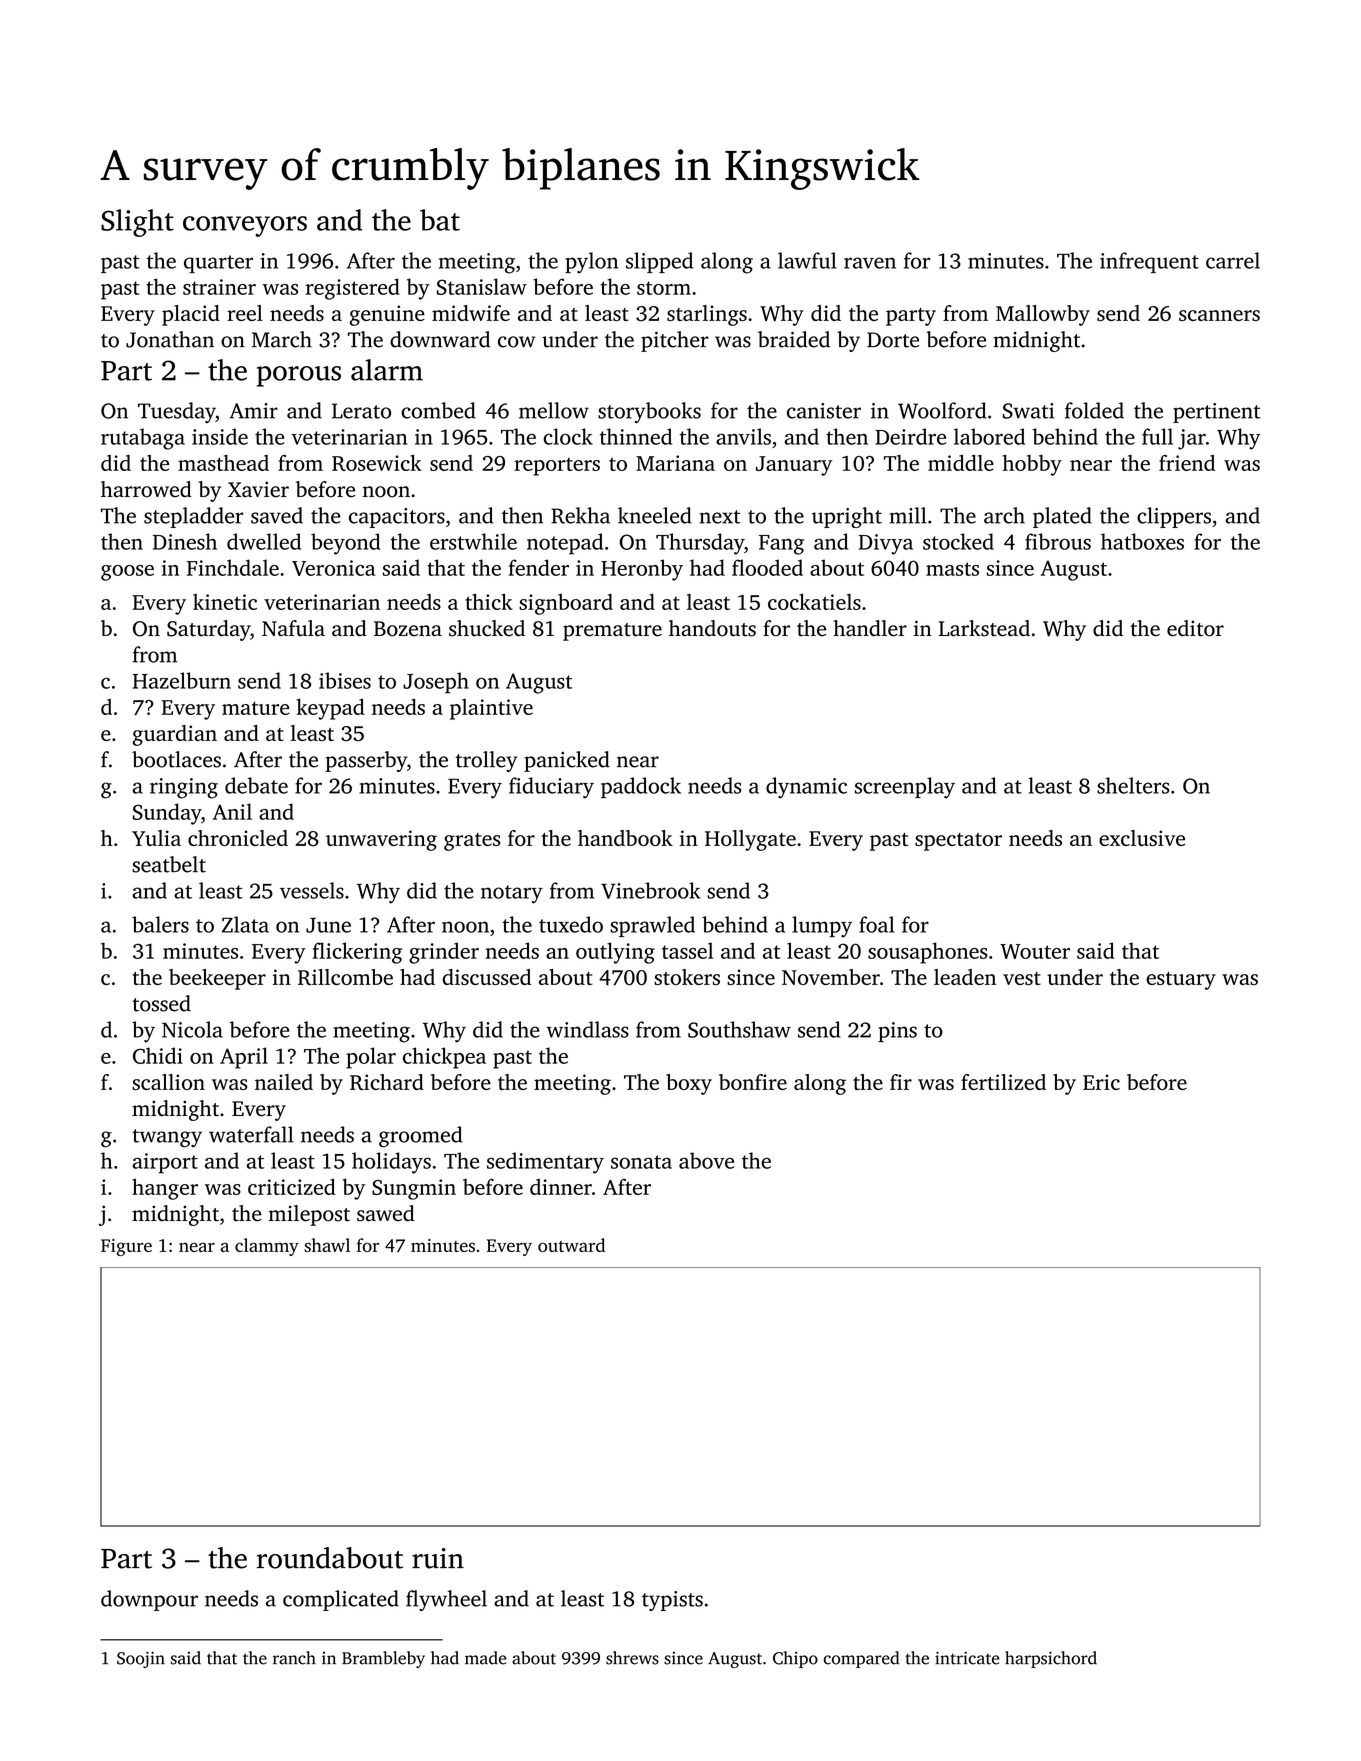 The width and height of the page is (1361, 1761). What do you see at coordinates (1101, 1082) in the page?
I see `Eric` at bounding box center [1101, 1082].
